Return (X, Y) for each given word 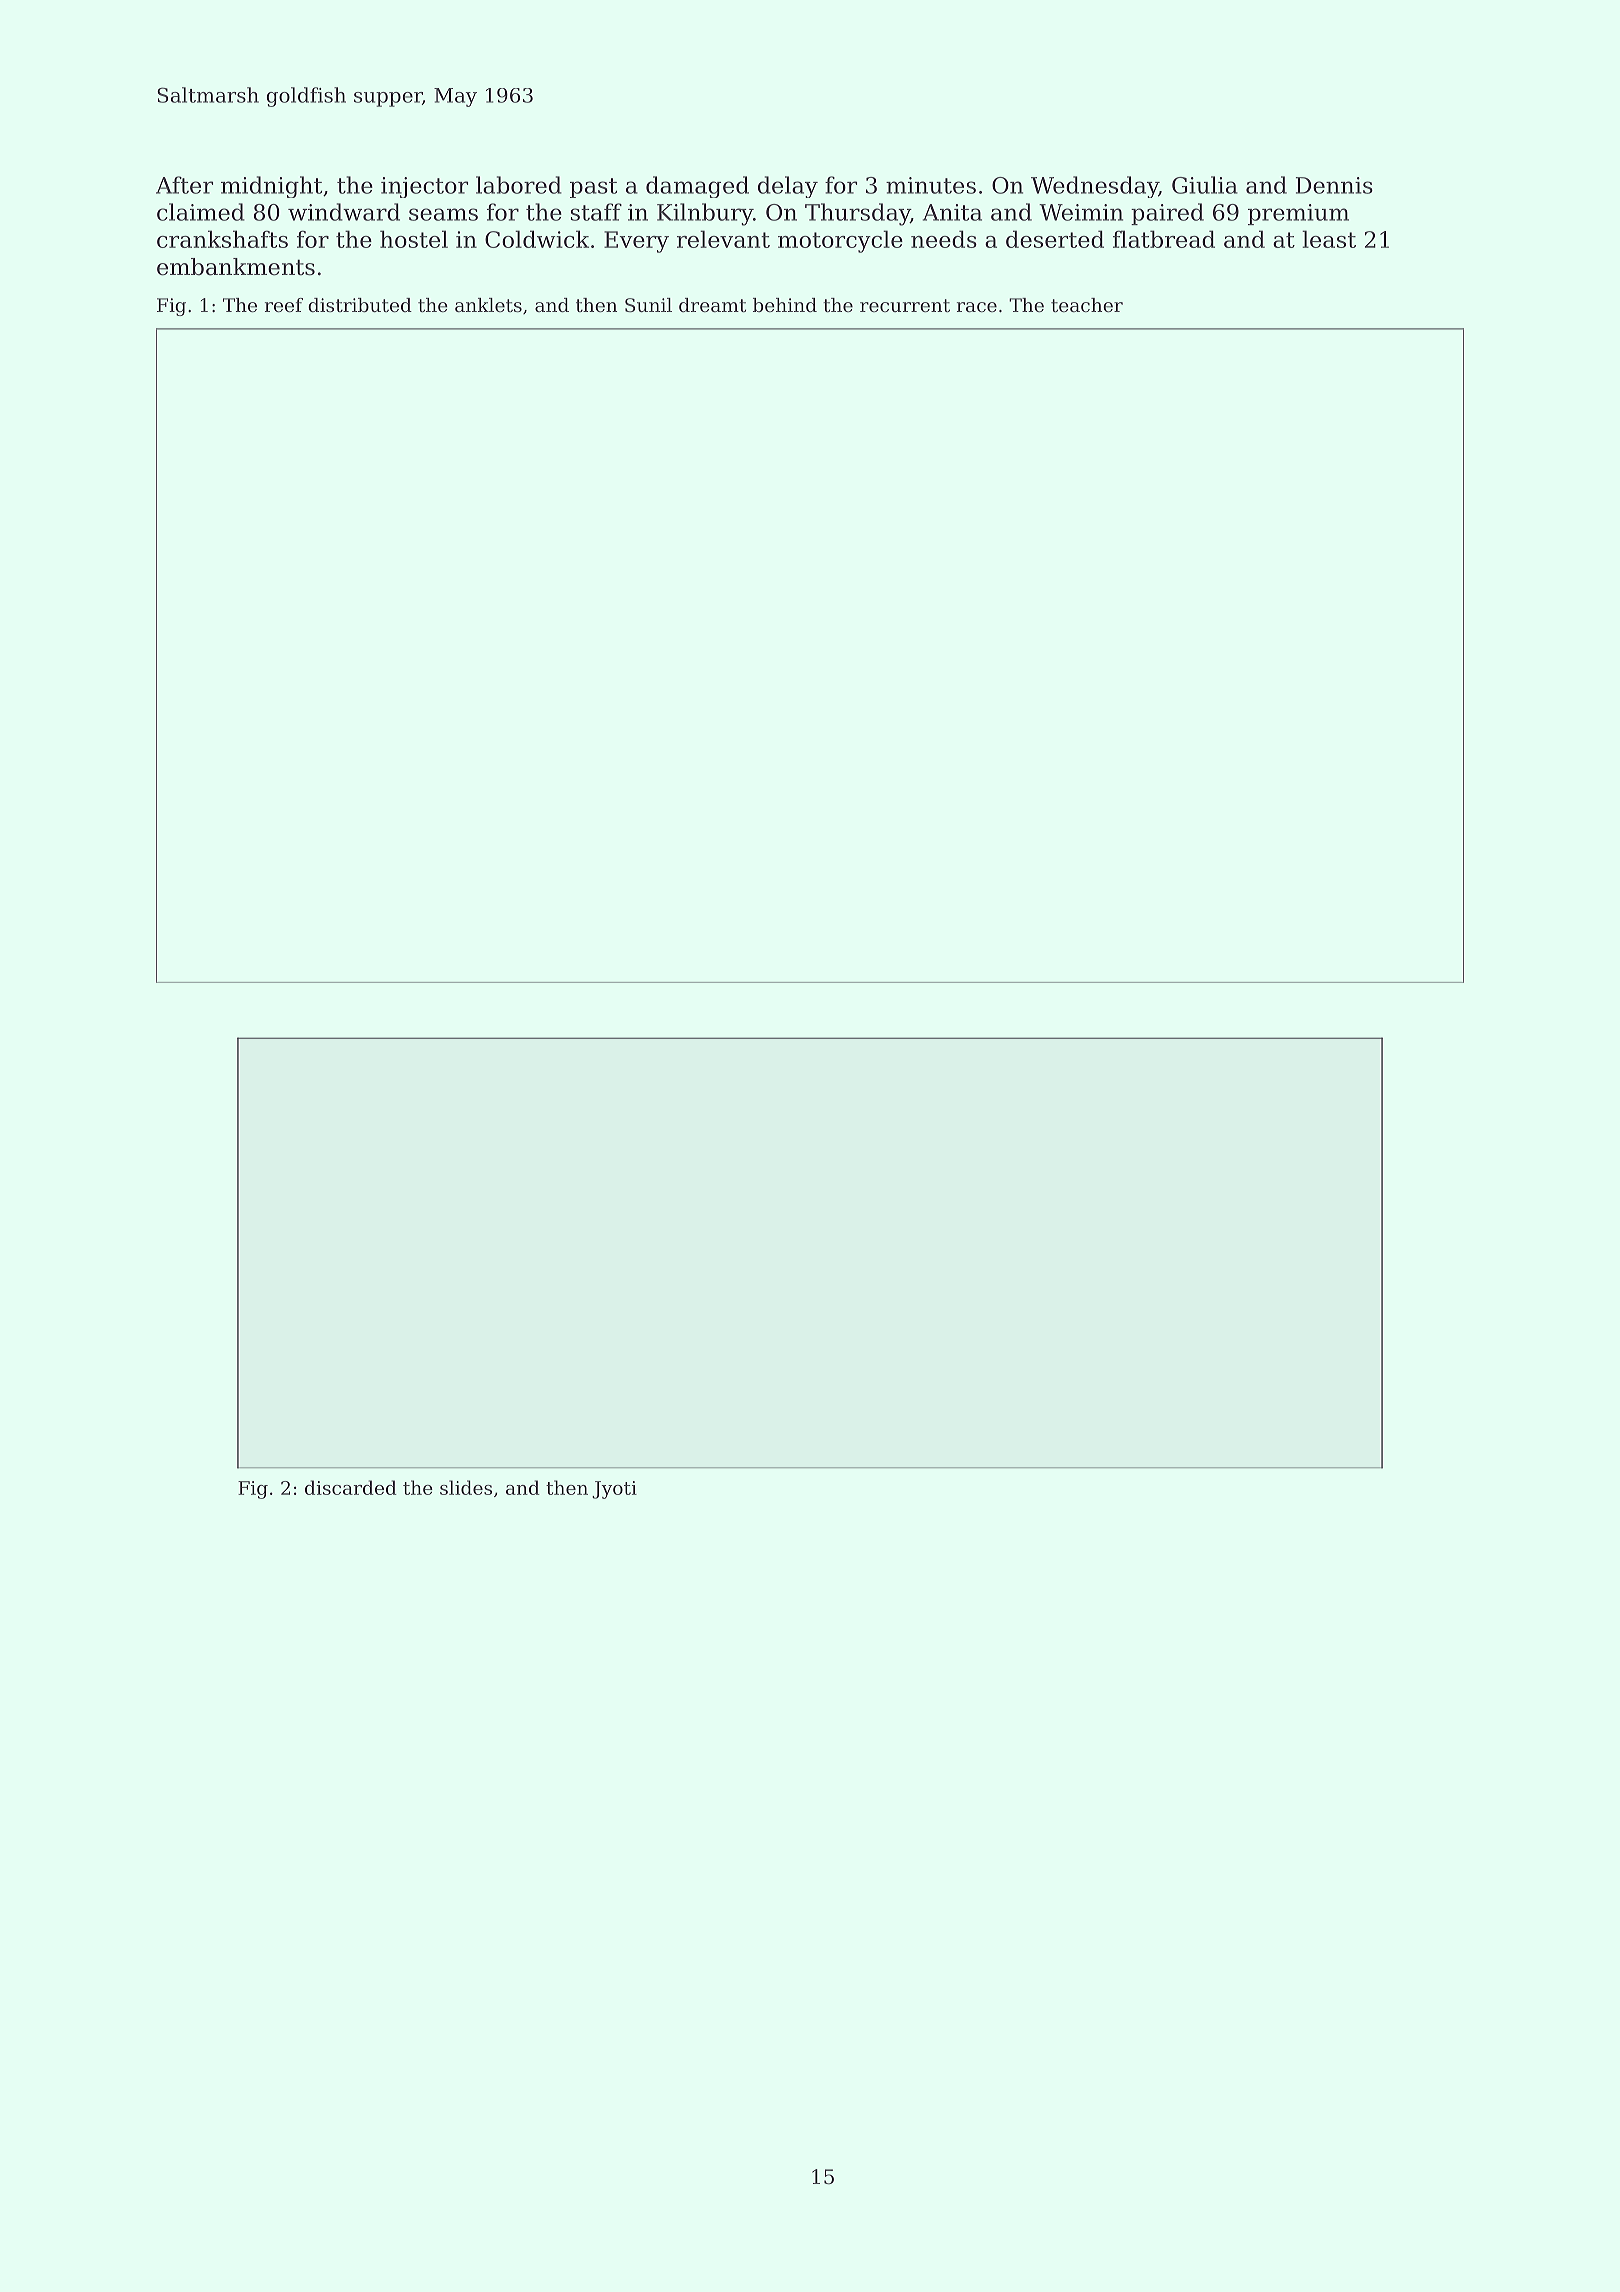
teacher (1087, 305)
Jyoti (614, 1490)
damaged (697, 187)
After (184, 185)
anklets (488, 305)
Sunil (648, 305)
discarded (351, 1487)
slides (466, 1487)
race (977, 307)
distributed (360, 305)
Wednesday (1095, 187)
